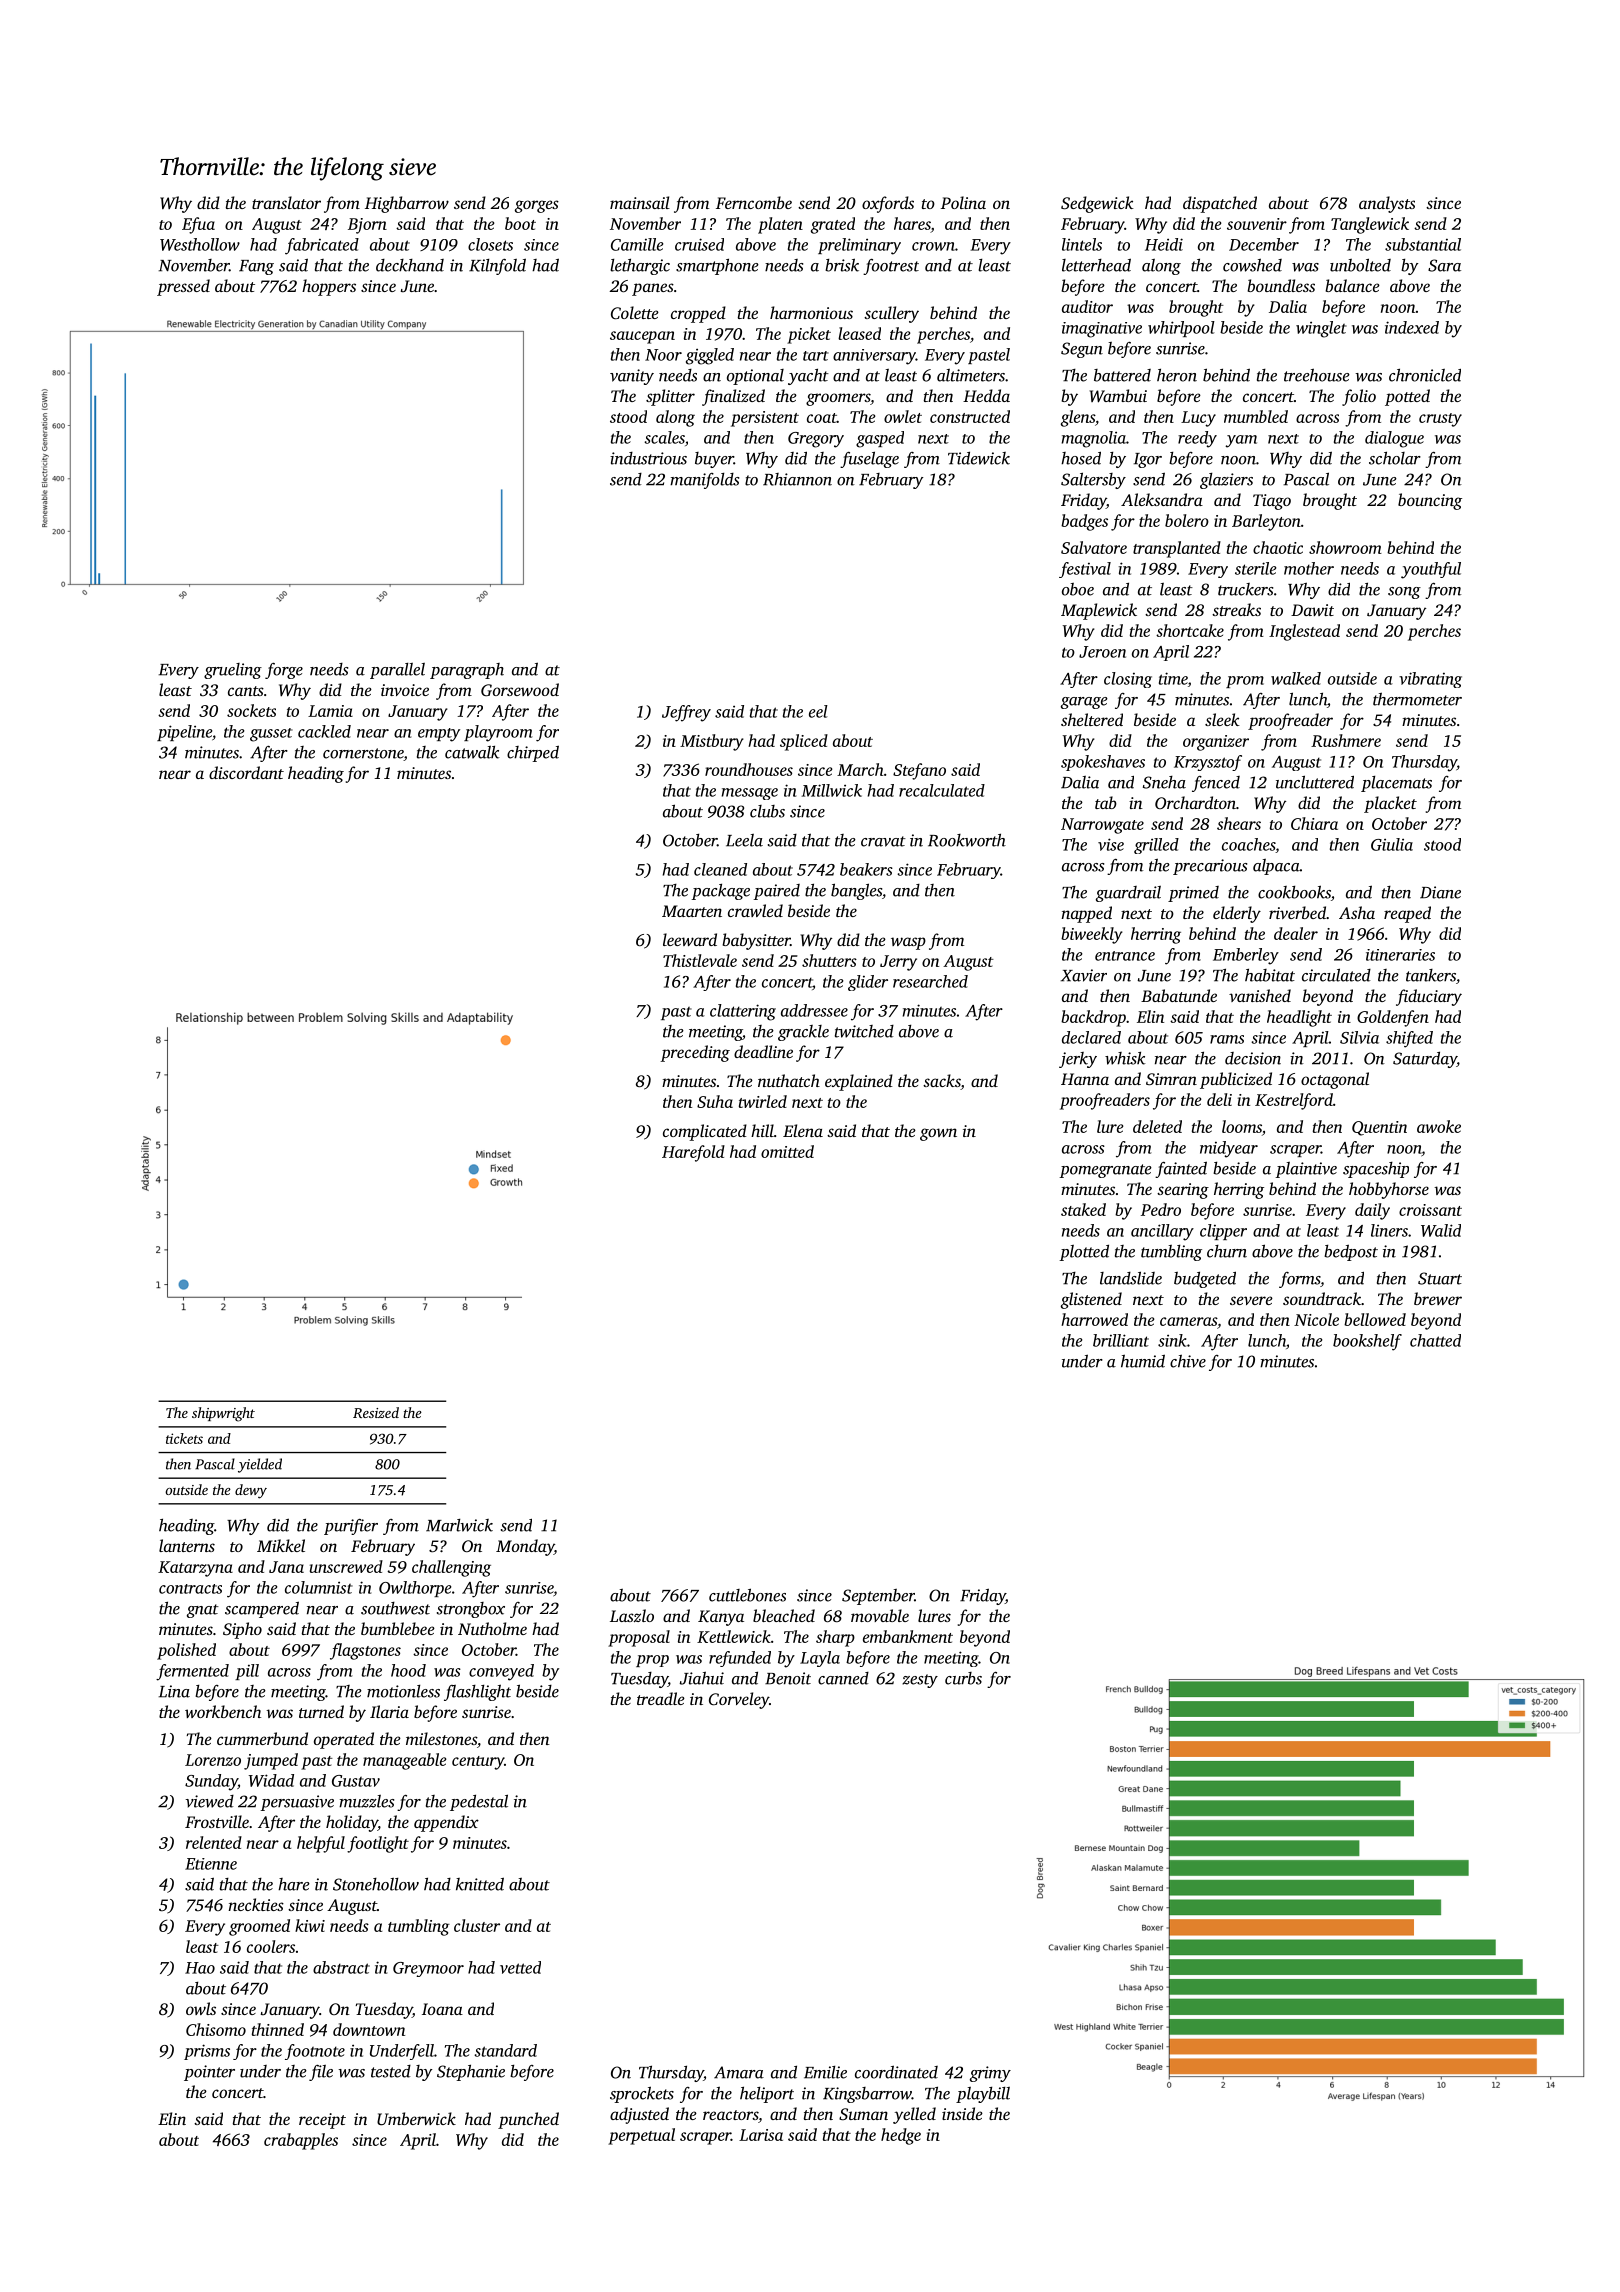 The height and width of the image is (2292, 1620). Describe the element at coordinates (632, 1615) in the image. I see `Laszlo` at that location.
